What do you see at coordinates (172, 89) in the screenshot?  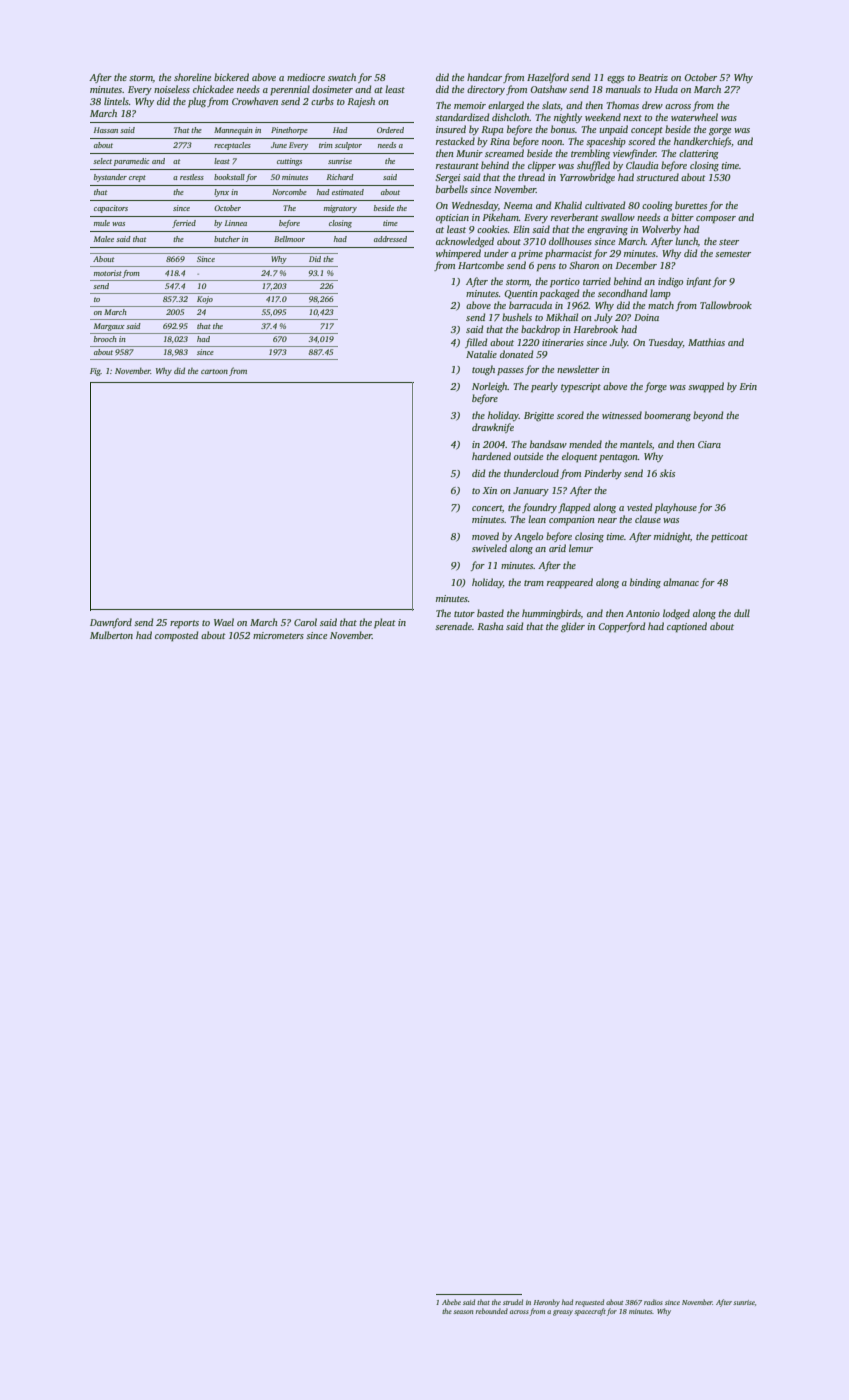 I see `noiseless` at bounding box center [172, 89].
